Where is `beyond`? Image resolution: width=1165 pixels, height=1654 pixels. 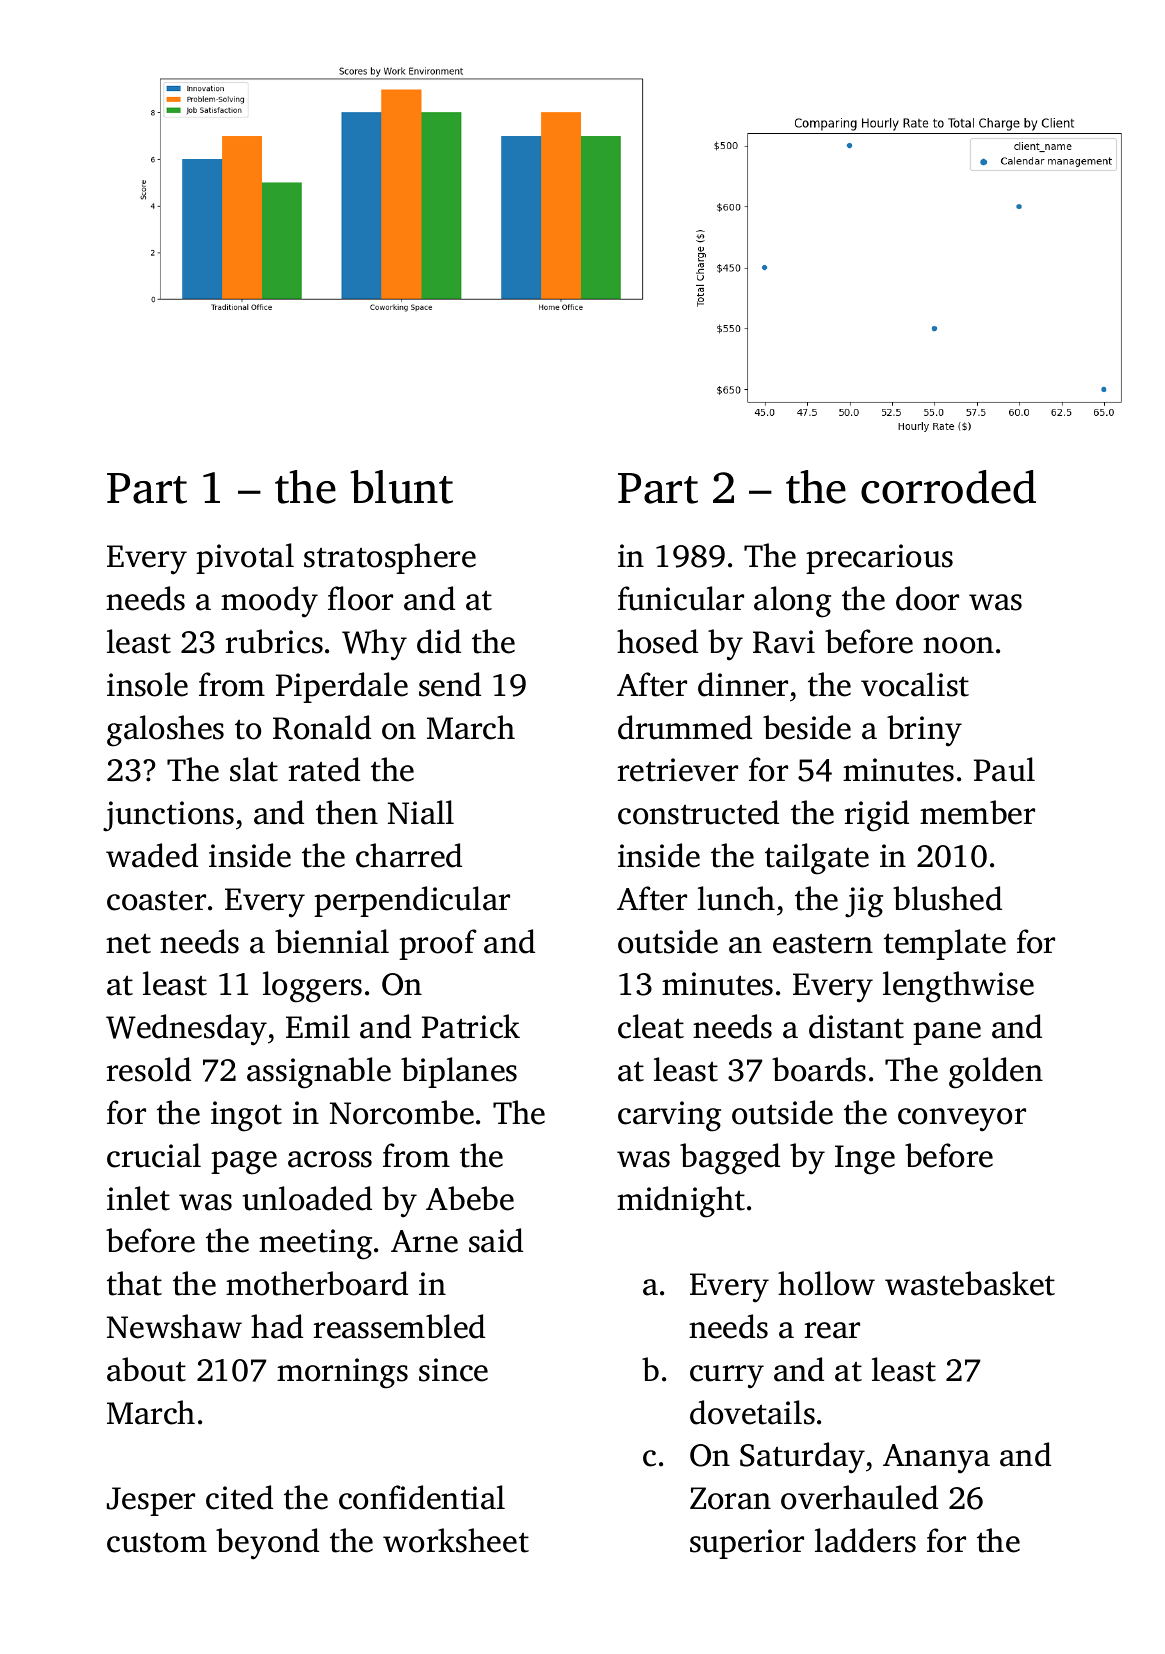 beyond is located at coordinates (267, 1544).
